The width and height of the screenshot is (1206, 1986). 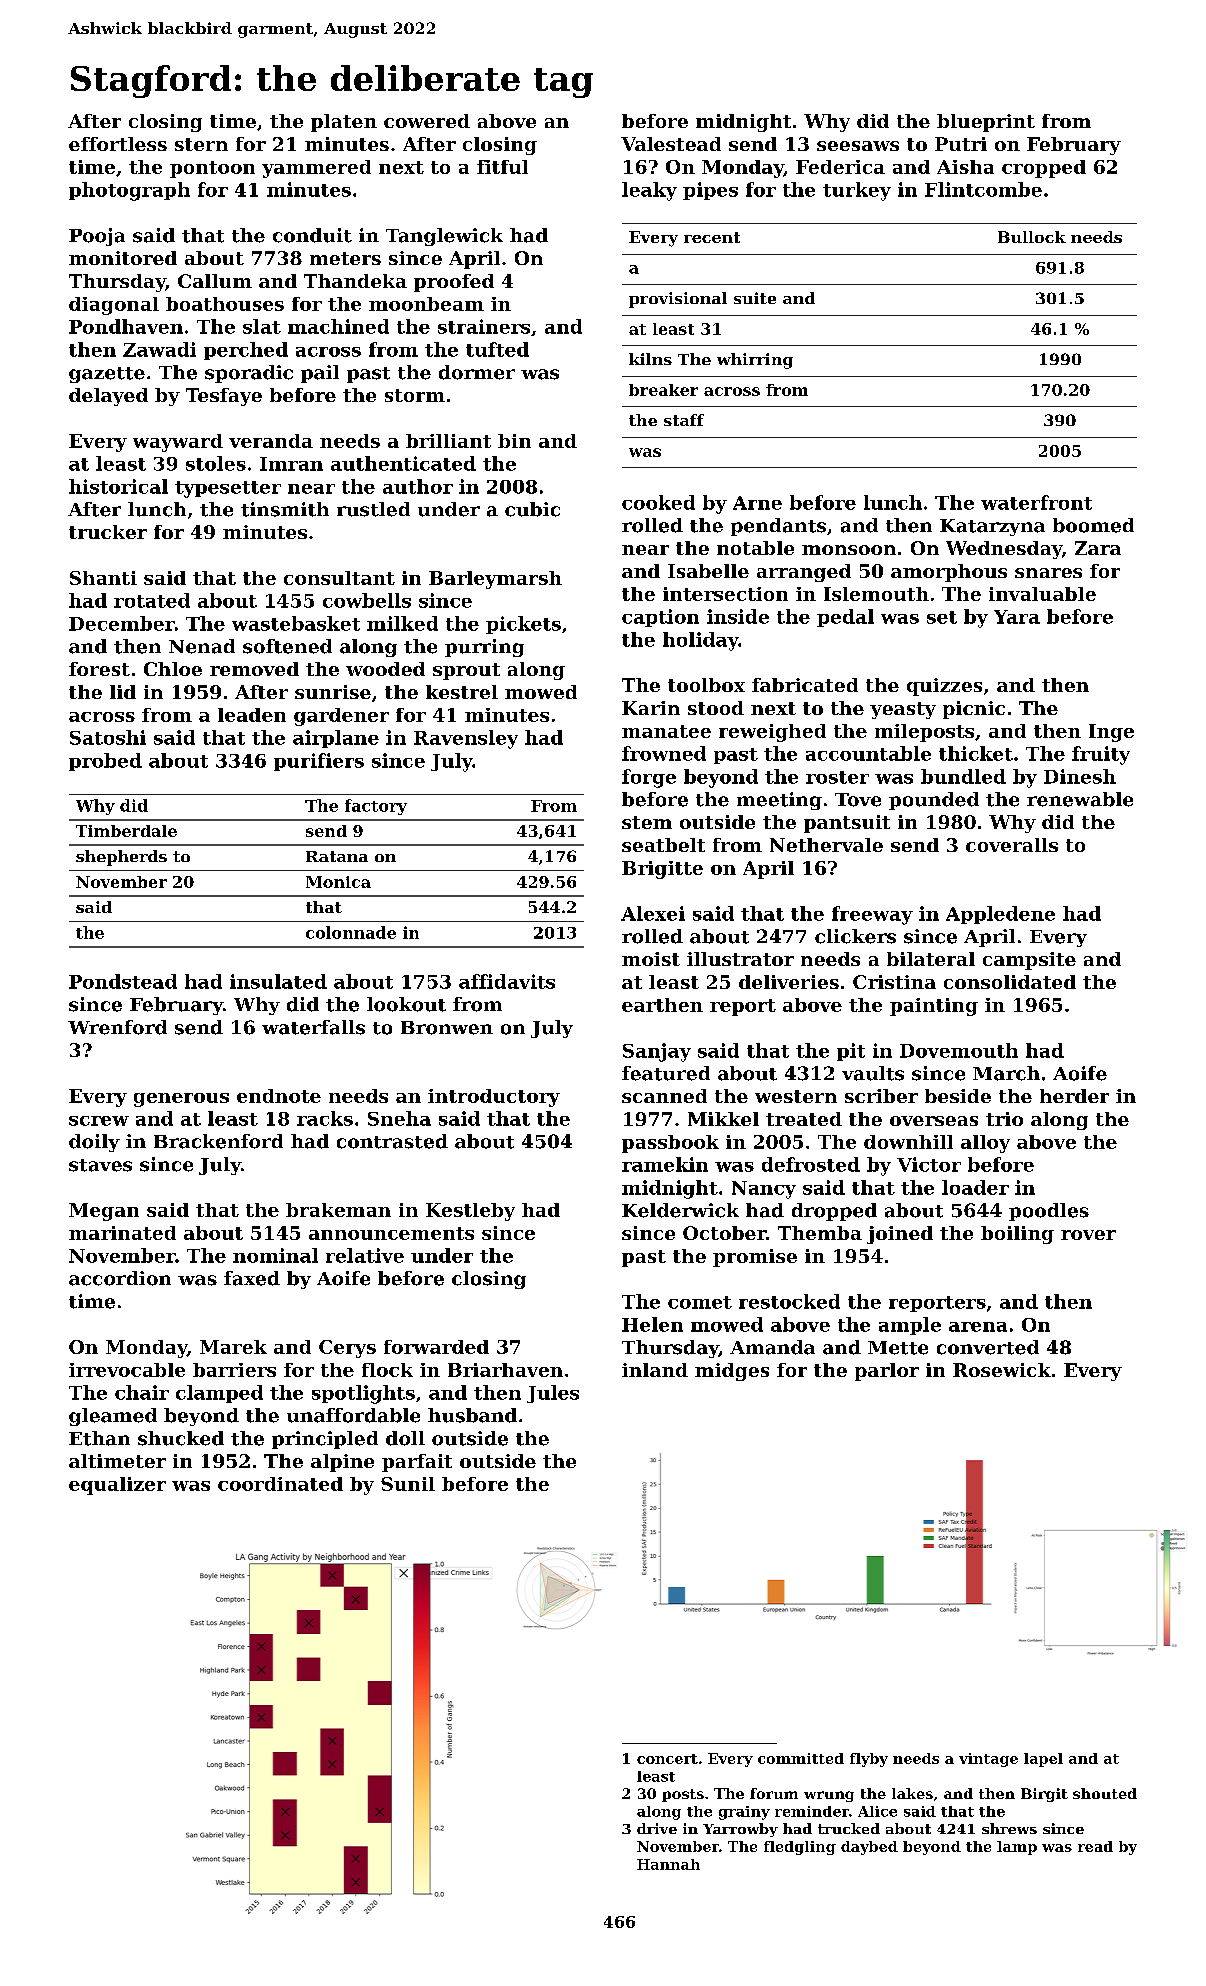 What do you see at coordinates (117, 1486) in the screenshot?
I see `equalizer` at bounding box center [117, 1486].
